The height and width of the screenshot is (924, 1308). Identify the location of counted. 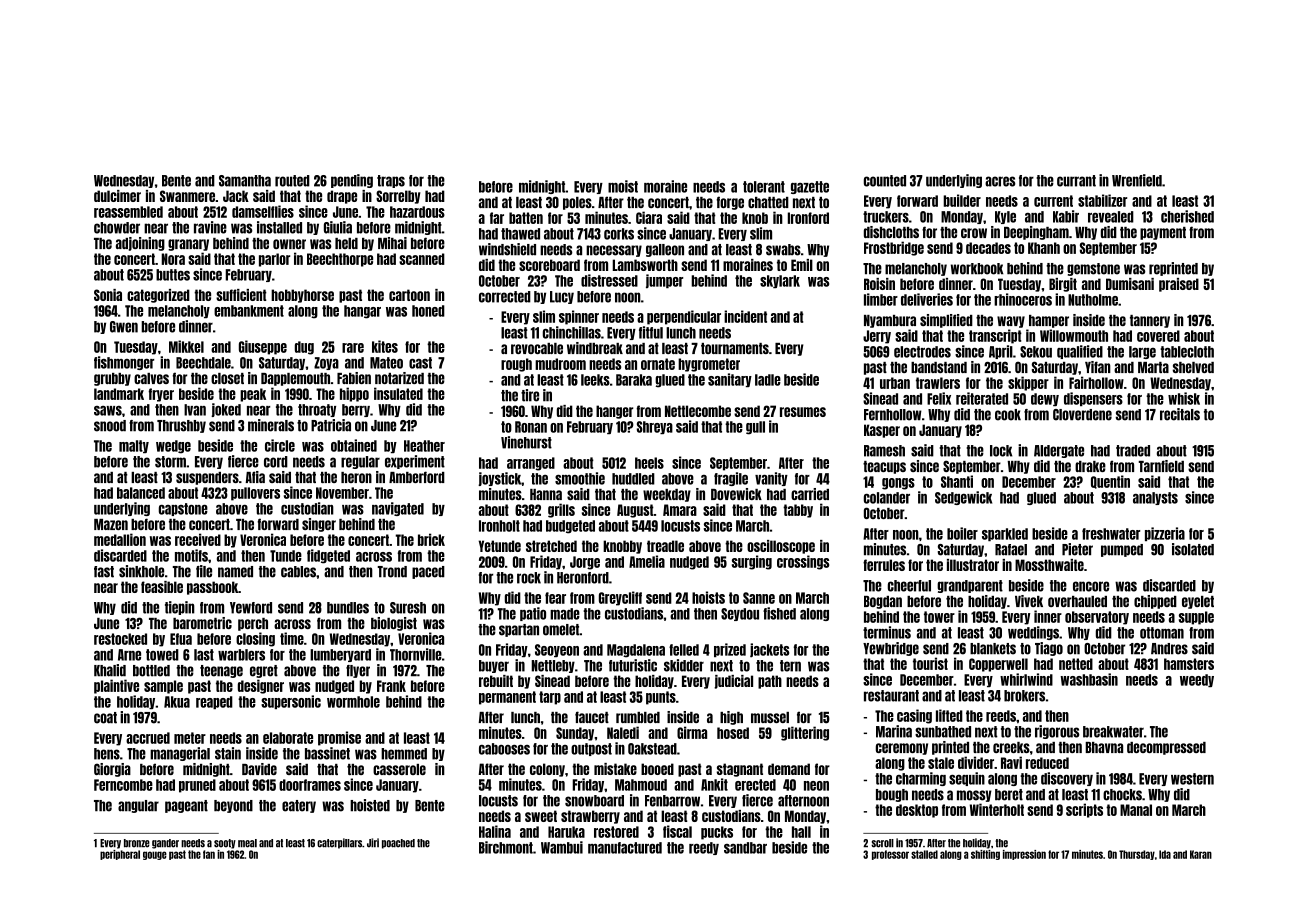
(885, 181).
